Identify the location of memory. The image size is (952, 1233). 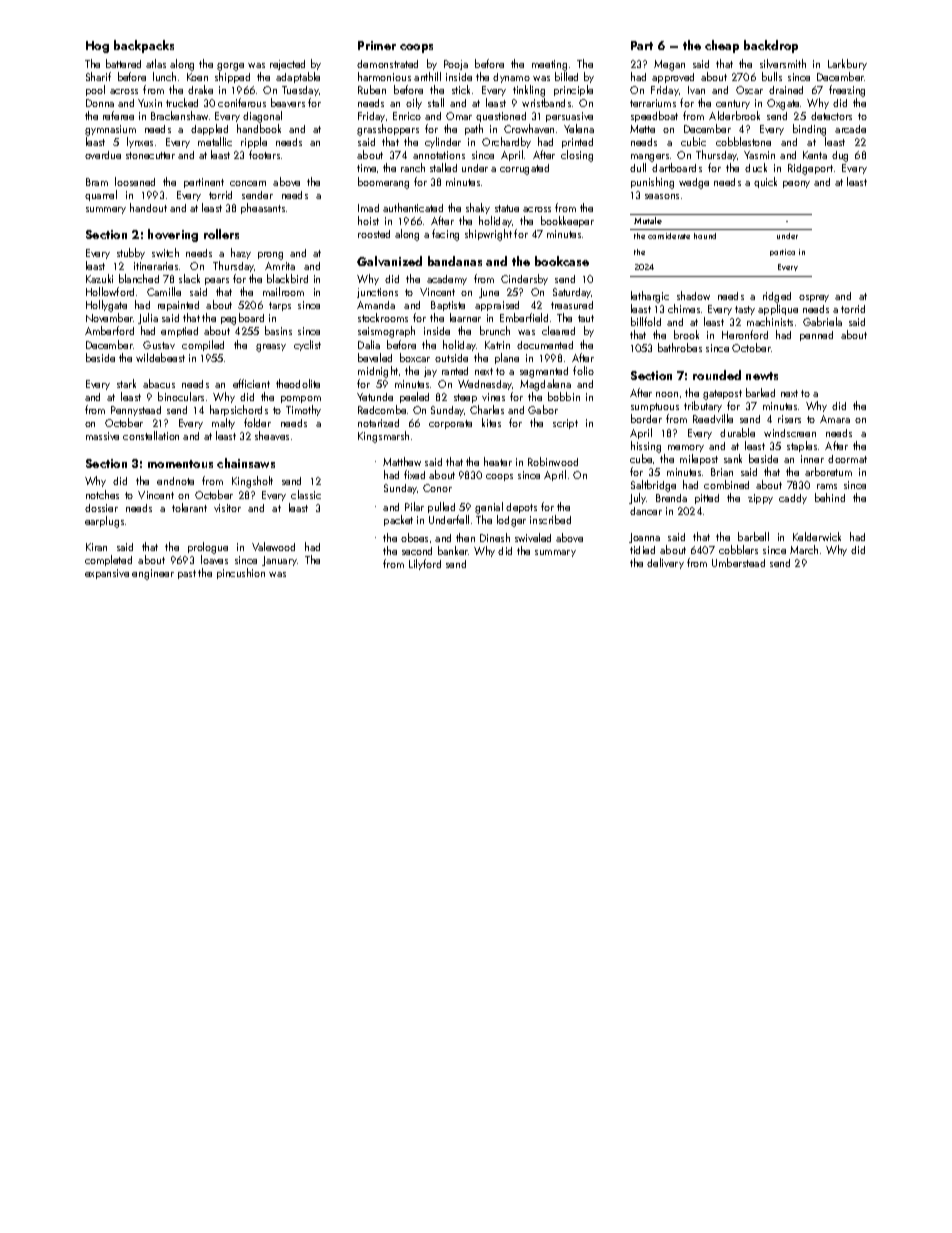
(686, 448).
